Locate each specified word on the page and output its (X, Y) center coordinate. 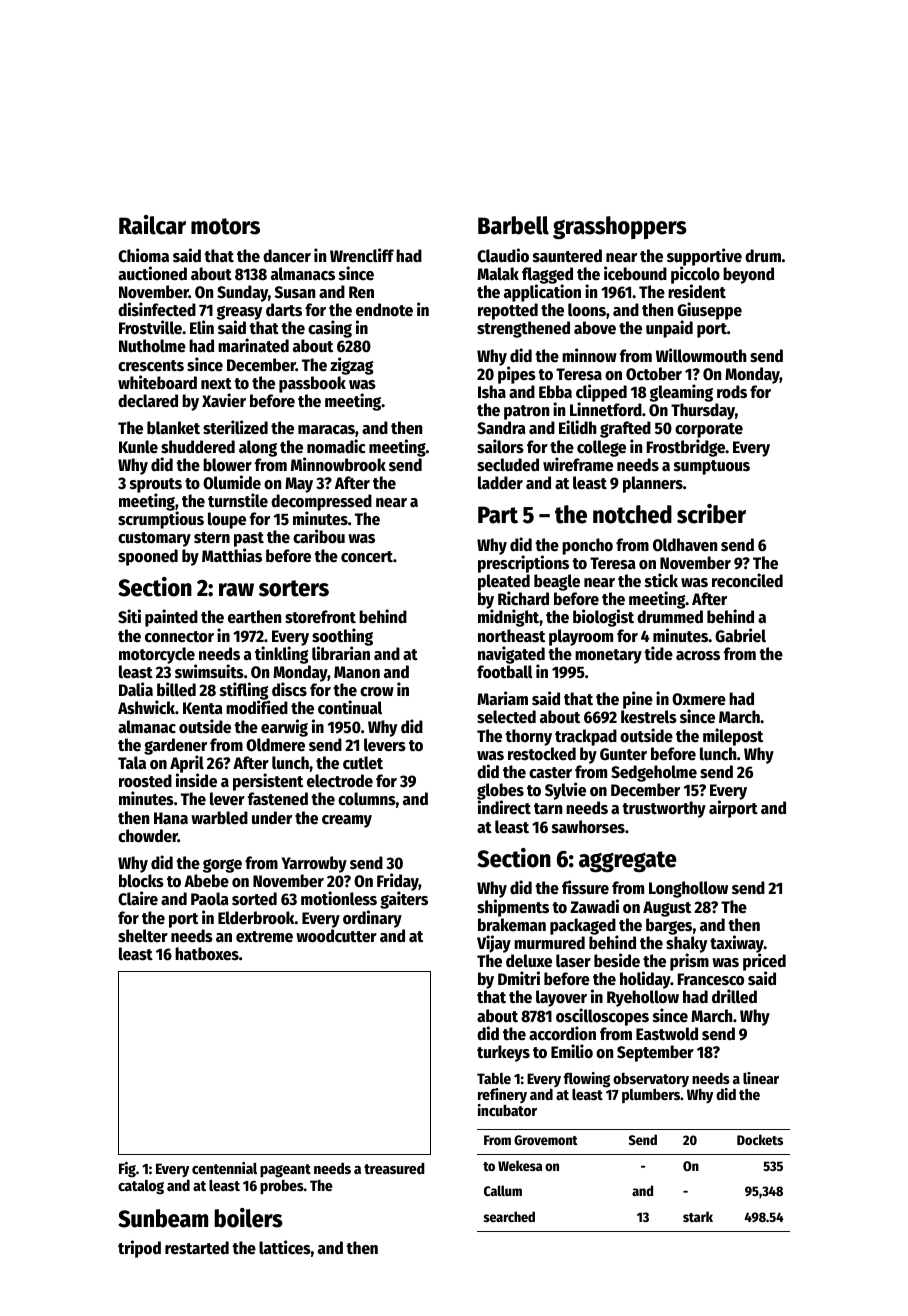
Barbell (513, 225)
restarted (197, 1248)
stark (698, 1216)
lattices (285, 1247)
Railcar (152, 225)
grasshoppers (620, 227)
